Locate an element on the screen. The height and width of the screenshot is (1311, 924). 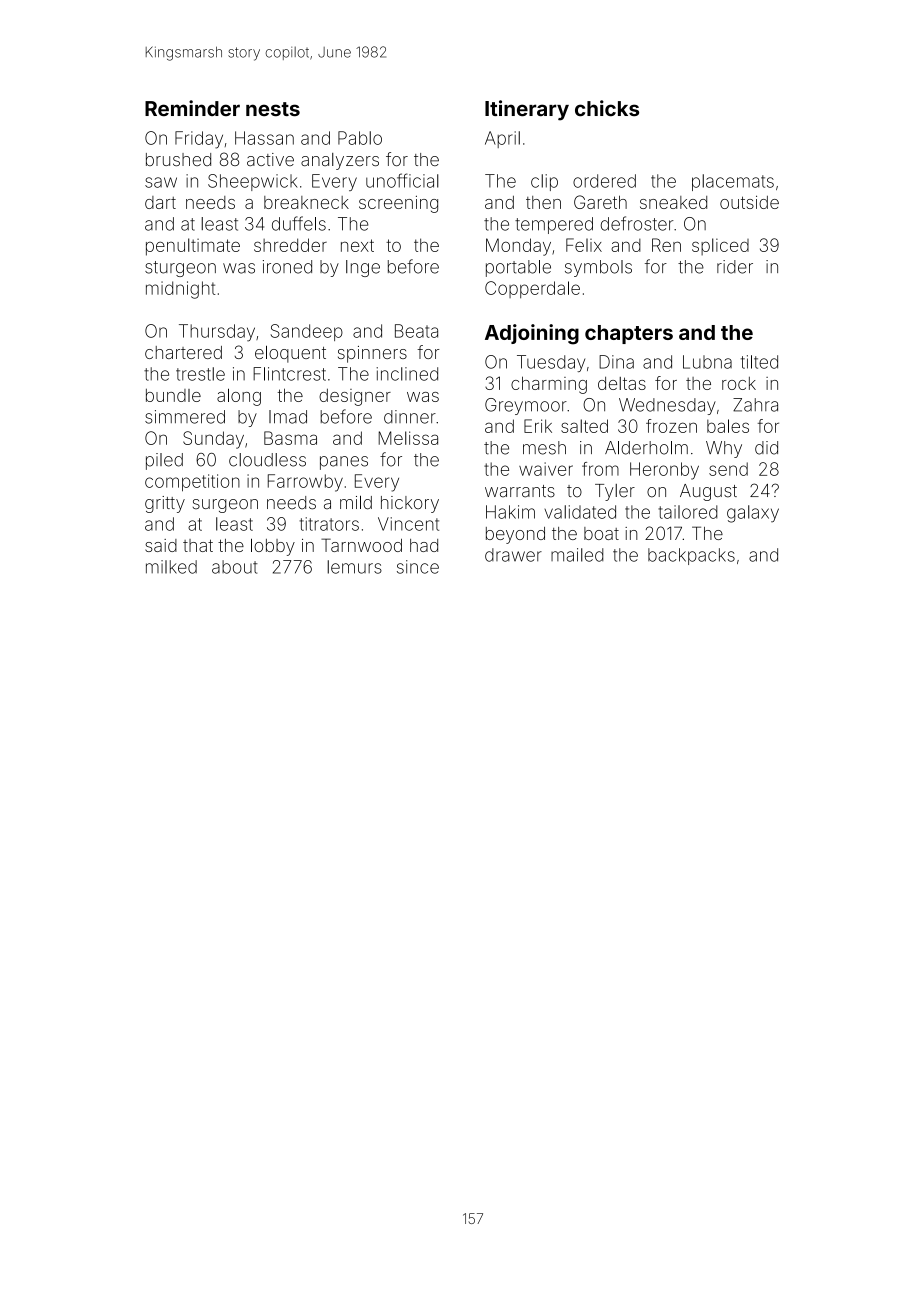
Tyler is located at coordinates (615, 492).
